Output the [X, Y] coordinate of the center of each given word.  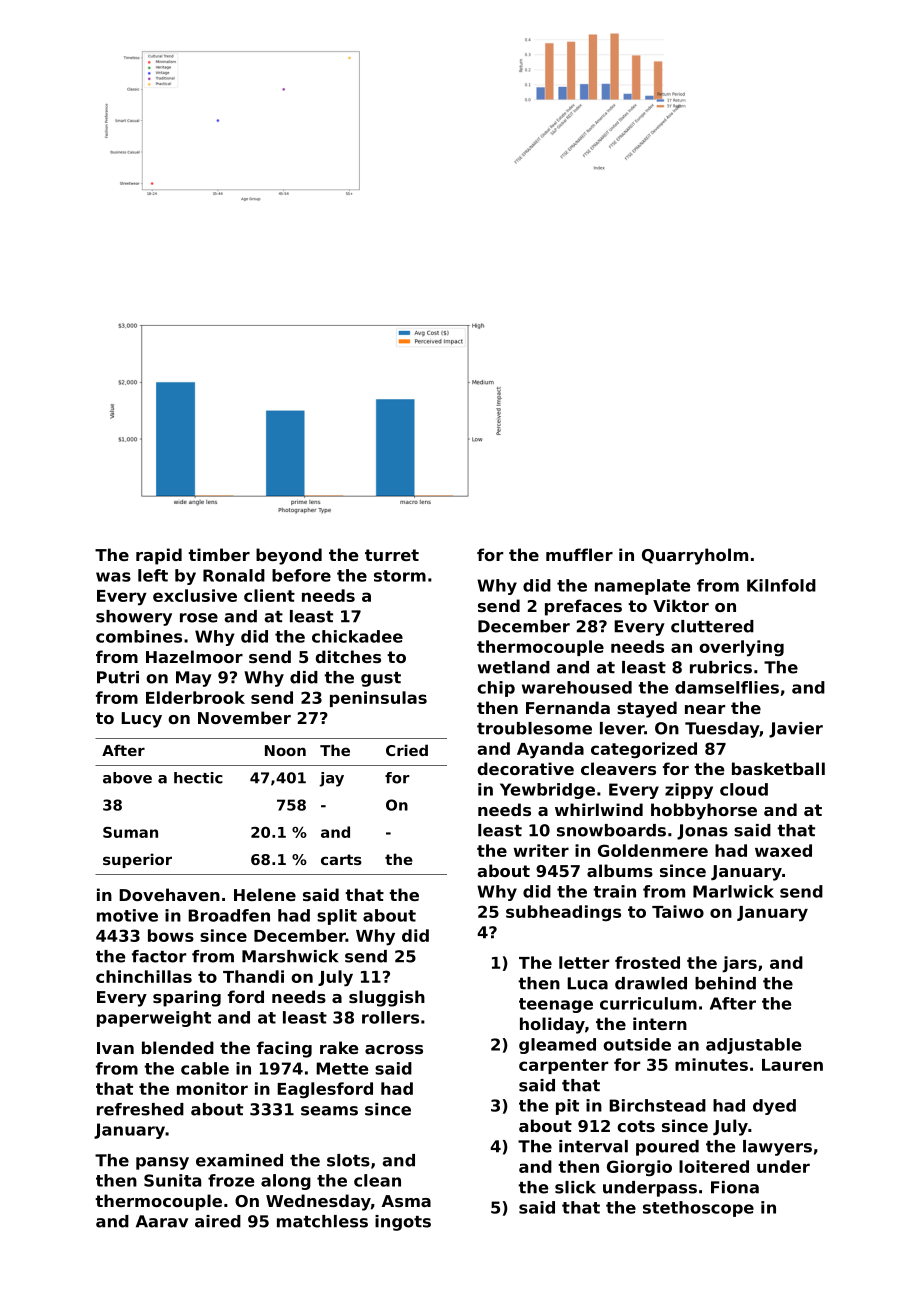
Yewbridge [547, 791]
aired [218, 1221]
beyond [289, 556]
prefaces [583, 607]
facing [284, 1049]
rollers [390, 1017]
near [705, 709]
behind [725, 983]
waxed [783, 850]
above [127, 778]
